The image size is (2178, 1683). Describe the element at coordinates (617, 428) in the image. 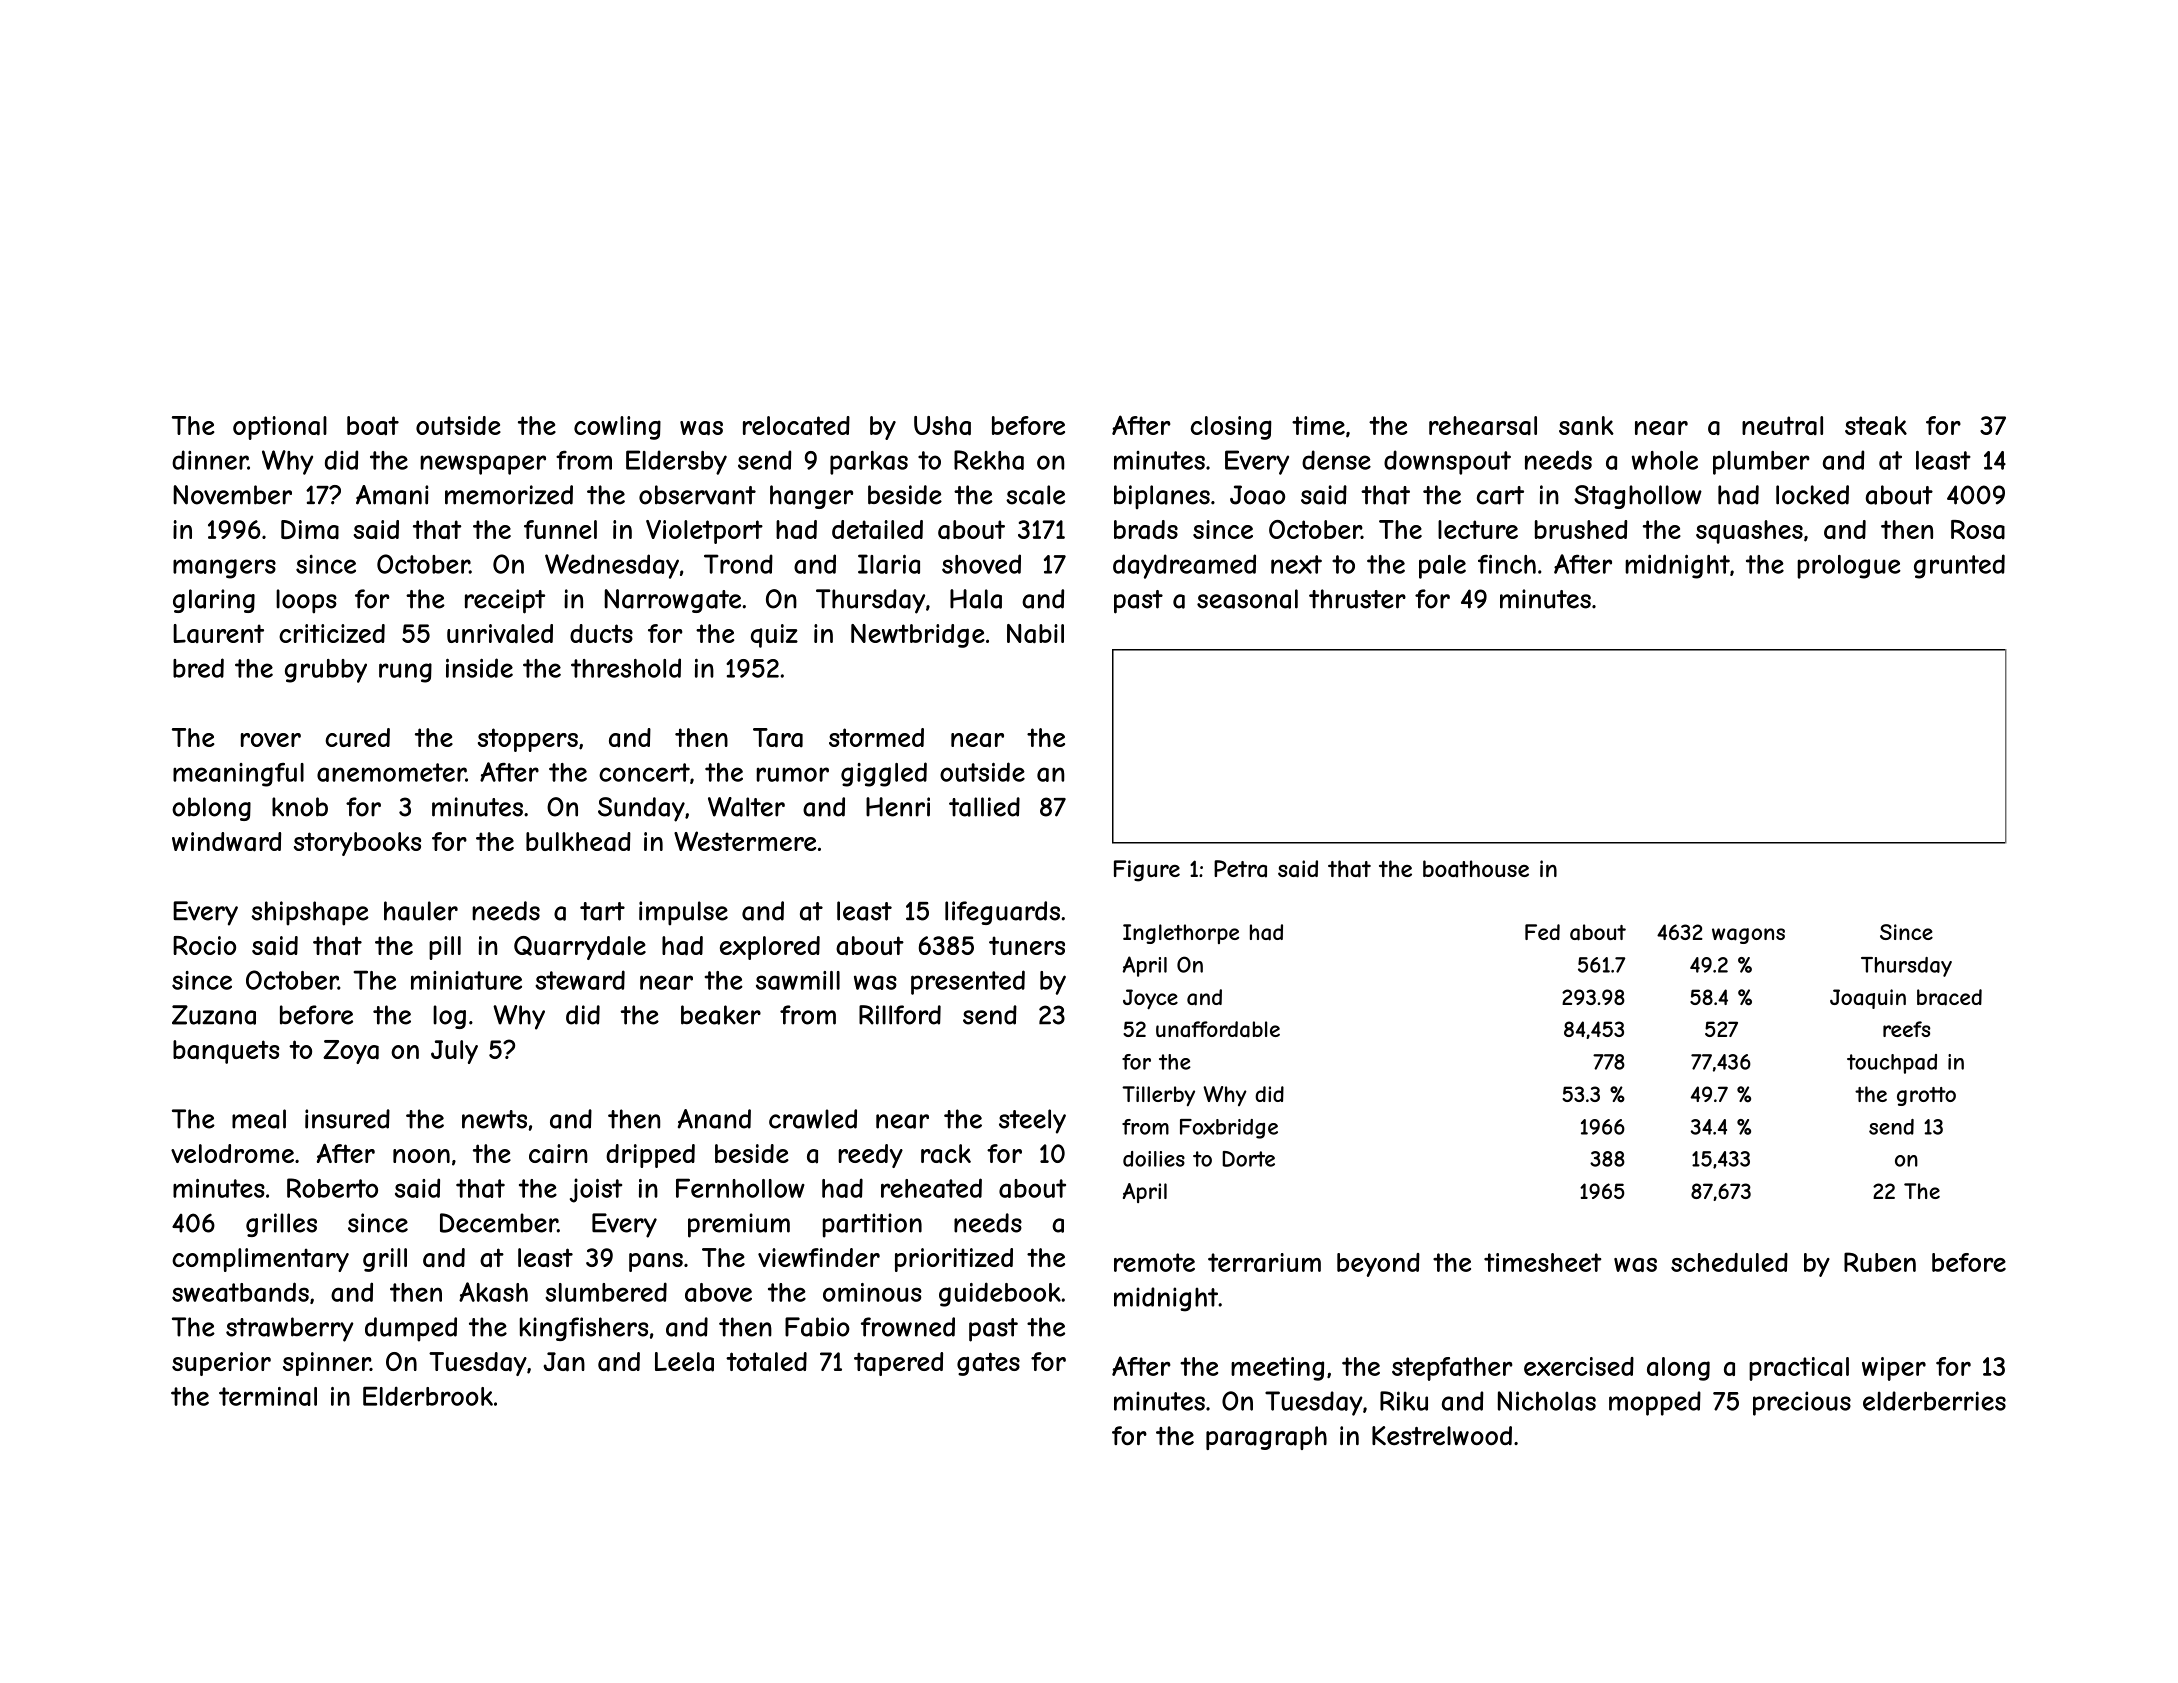

I see `cowling` at that location.
